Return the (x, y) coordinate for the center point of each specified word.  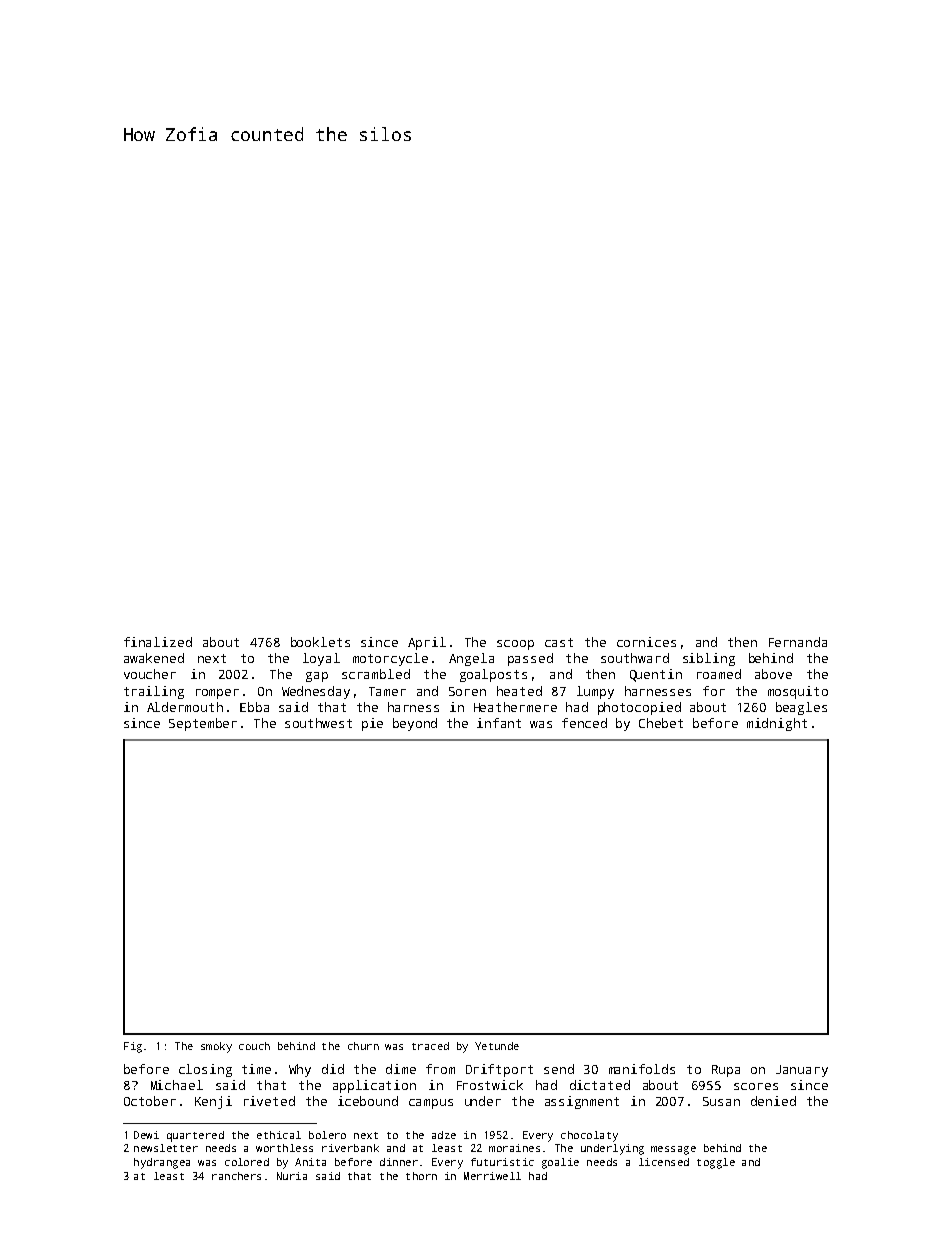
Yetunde (497, 1046)
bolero (327, 1135)
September (203, 724)
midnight (777, 724)
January (802, 1071)
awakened (154, 658)
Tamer (387, 691)
